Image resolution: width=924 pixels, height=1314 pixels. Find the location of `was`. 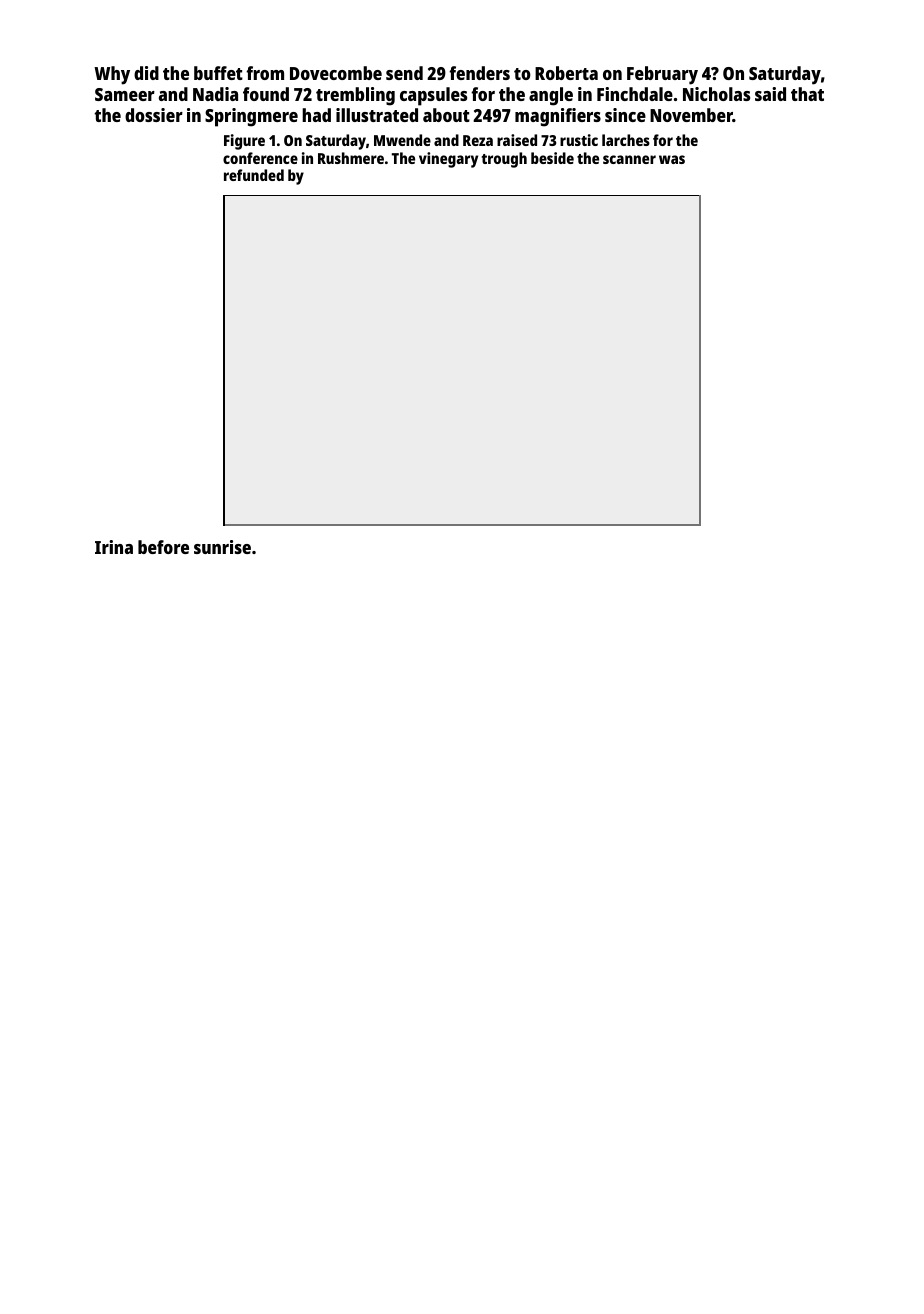

was is located at coordinates (672, 159).
